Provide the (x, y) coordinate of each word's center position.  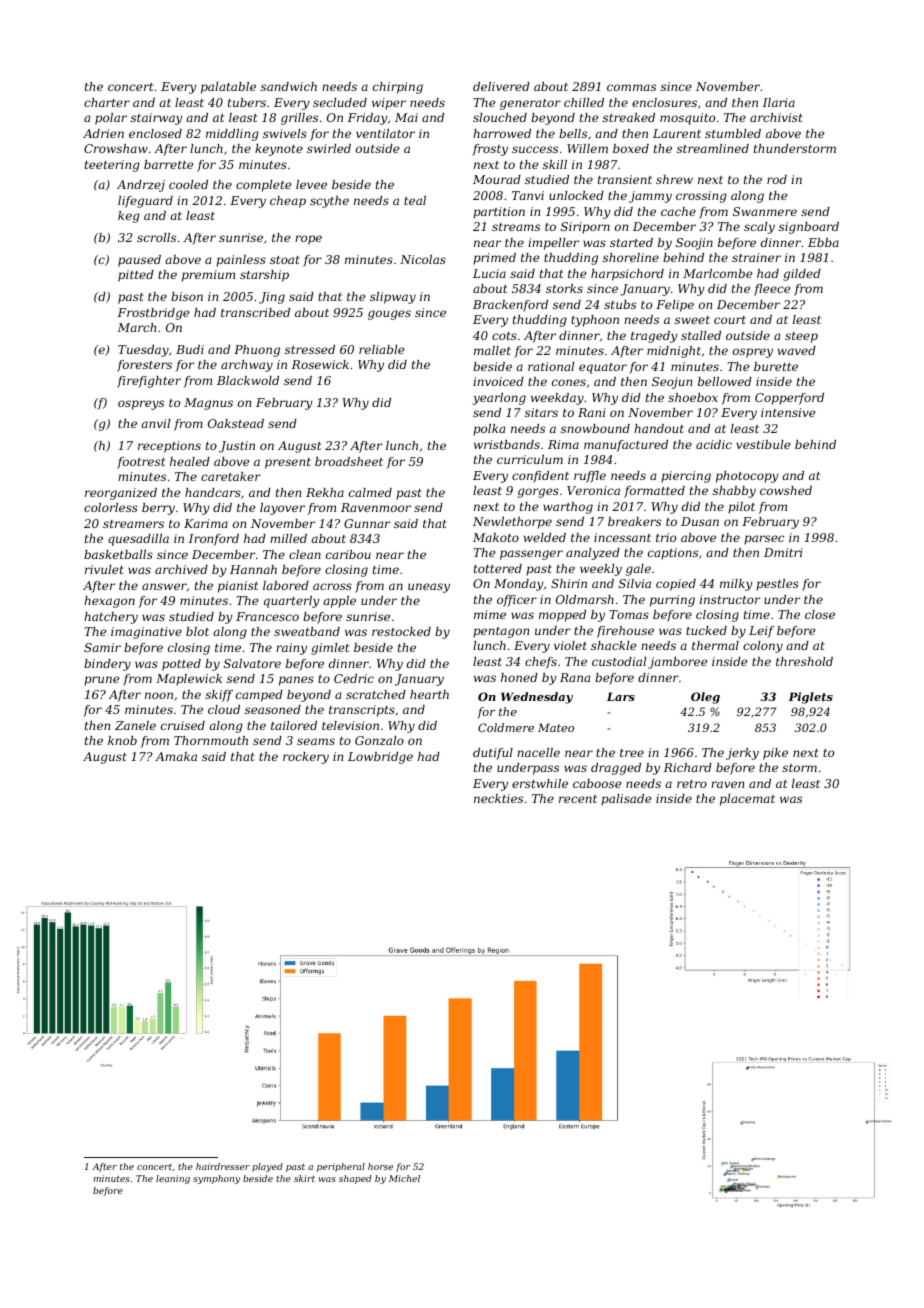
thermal (715, 645)
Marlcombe (718, 273)
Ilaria (779, 102)
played (267, 1167)
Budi (190, 349)
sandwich (289, 86)
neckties (498, 798)
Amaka (176, 756)
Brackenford (510, 306)
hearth (429, 694)
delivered (501, 86)
